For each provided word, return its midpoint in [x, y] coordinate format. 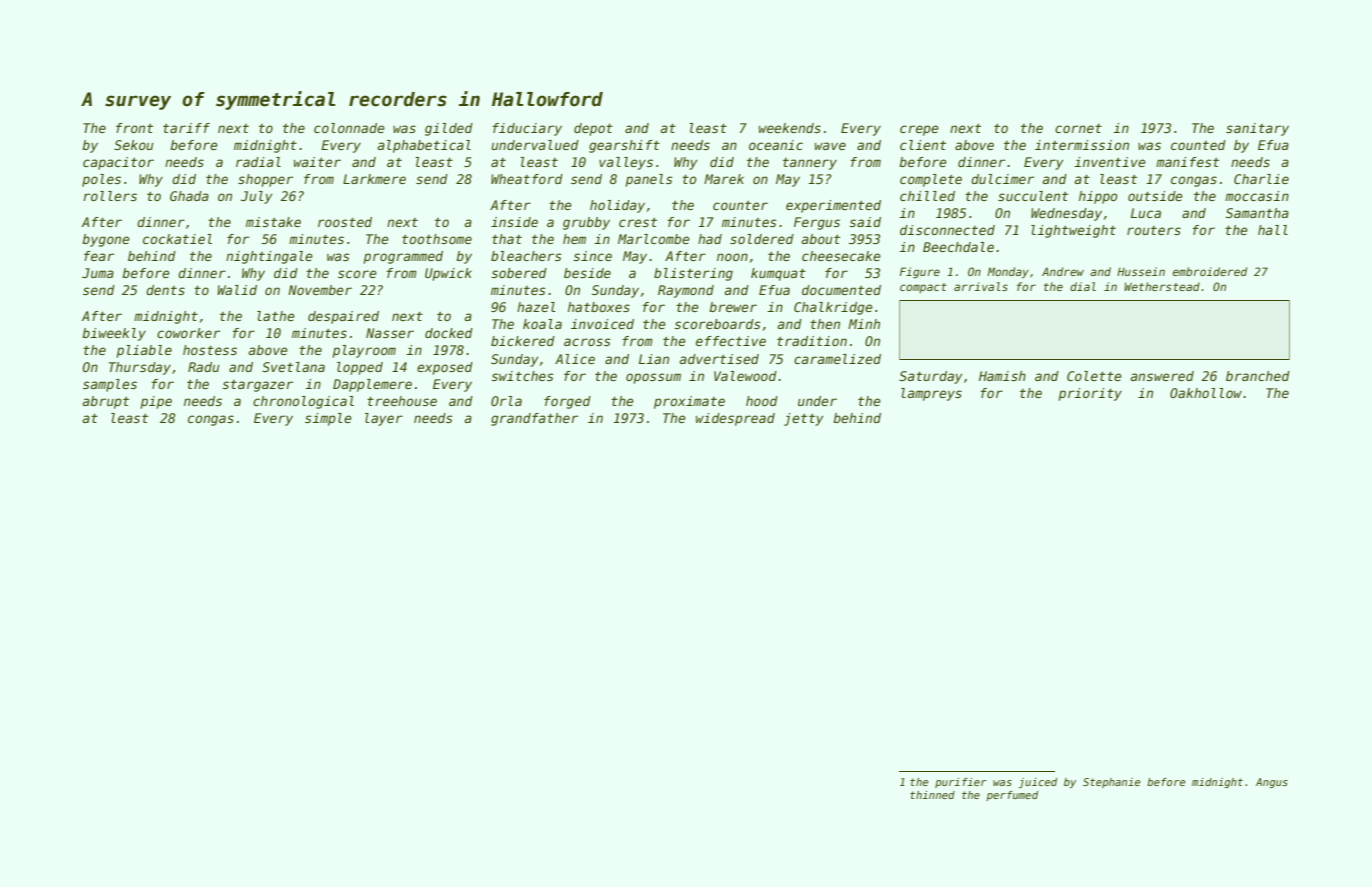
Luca [1146, 213]
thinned [932, 795]
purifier [961, 783]
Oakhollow [1206, 393]
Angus [1272, 783]
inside [514, 222]
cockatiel [177, 239]
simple [328, 419]
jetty [804, 419]
